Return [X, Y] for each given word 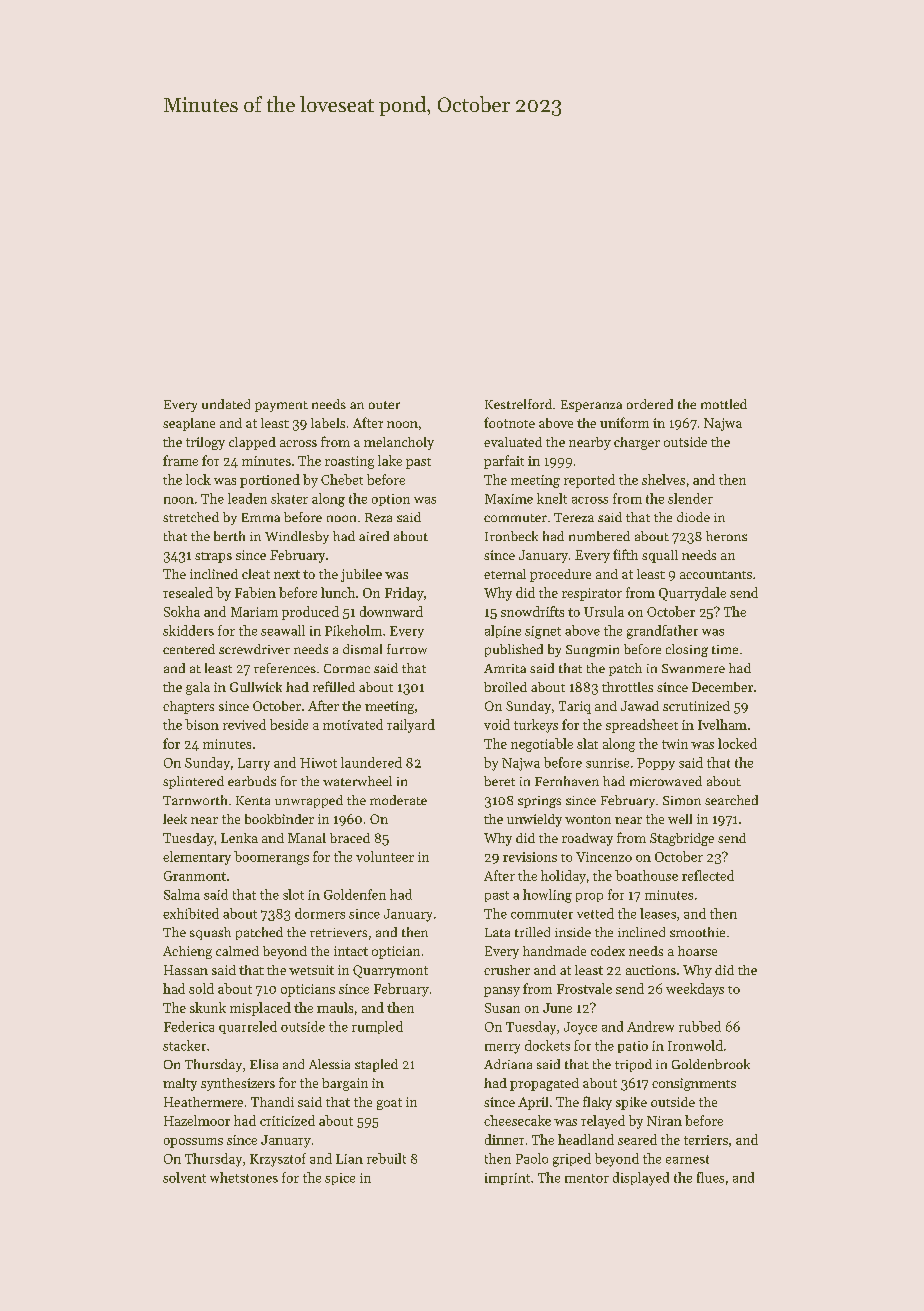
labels [328, 423]
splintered [193, 782]
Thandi [272, 1102]
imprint [507, 1179]
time [725, 649]
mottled [724, 404]
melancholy [399, 443]
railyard [411, 726]
